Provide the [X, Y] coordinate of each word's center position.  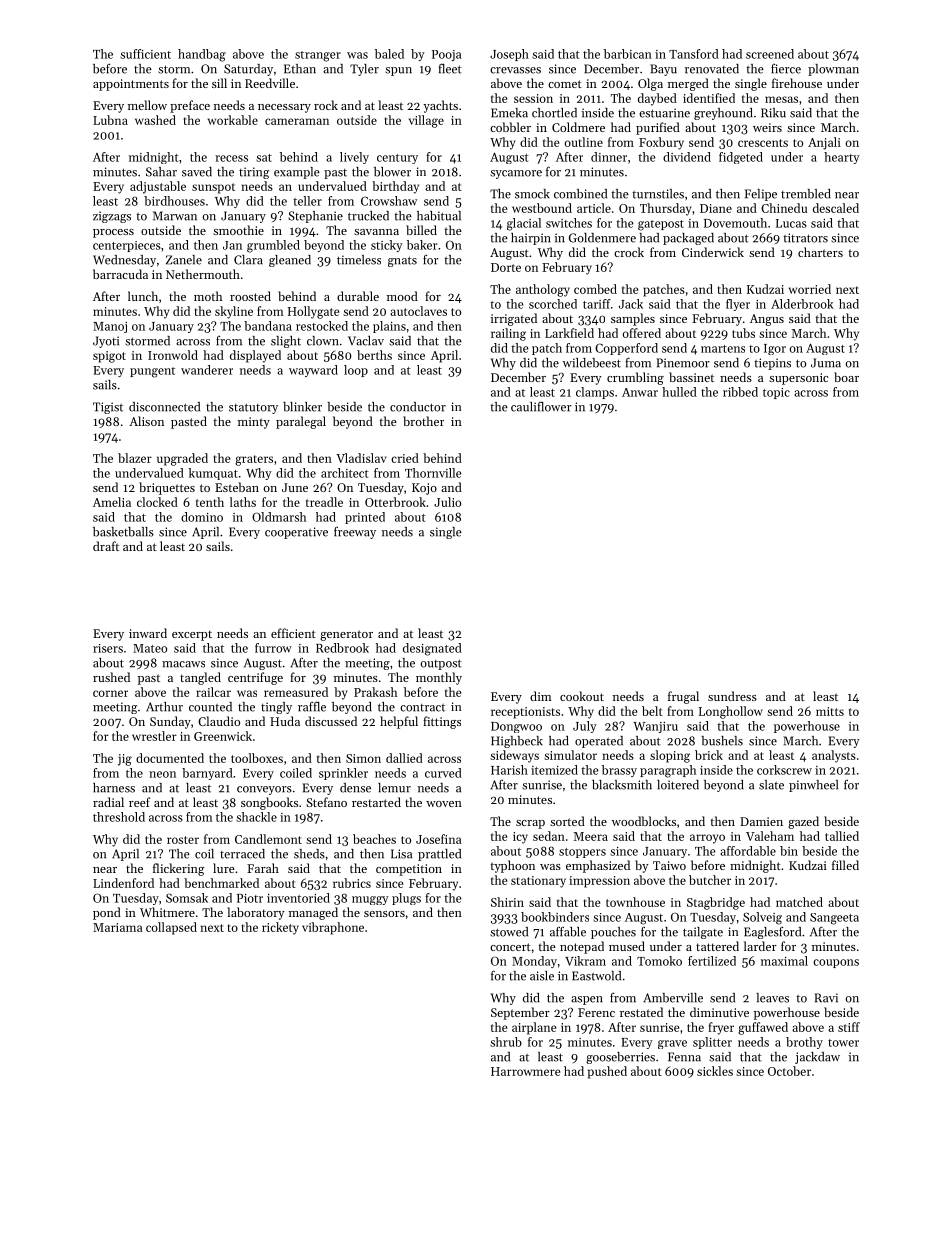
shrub [506, 1042]
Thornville [433, 473]
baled [389, 54]
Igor [775, 349]
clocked [157, 502]
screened [770, 54]
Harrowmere [525, 1071]
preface [190, 106]
